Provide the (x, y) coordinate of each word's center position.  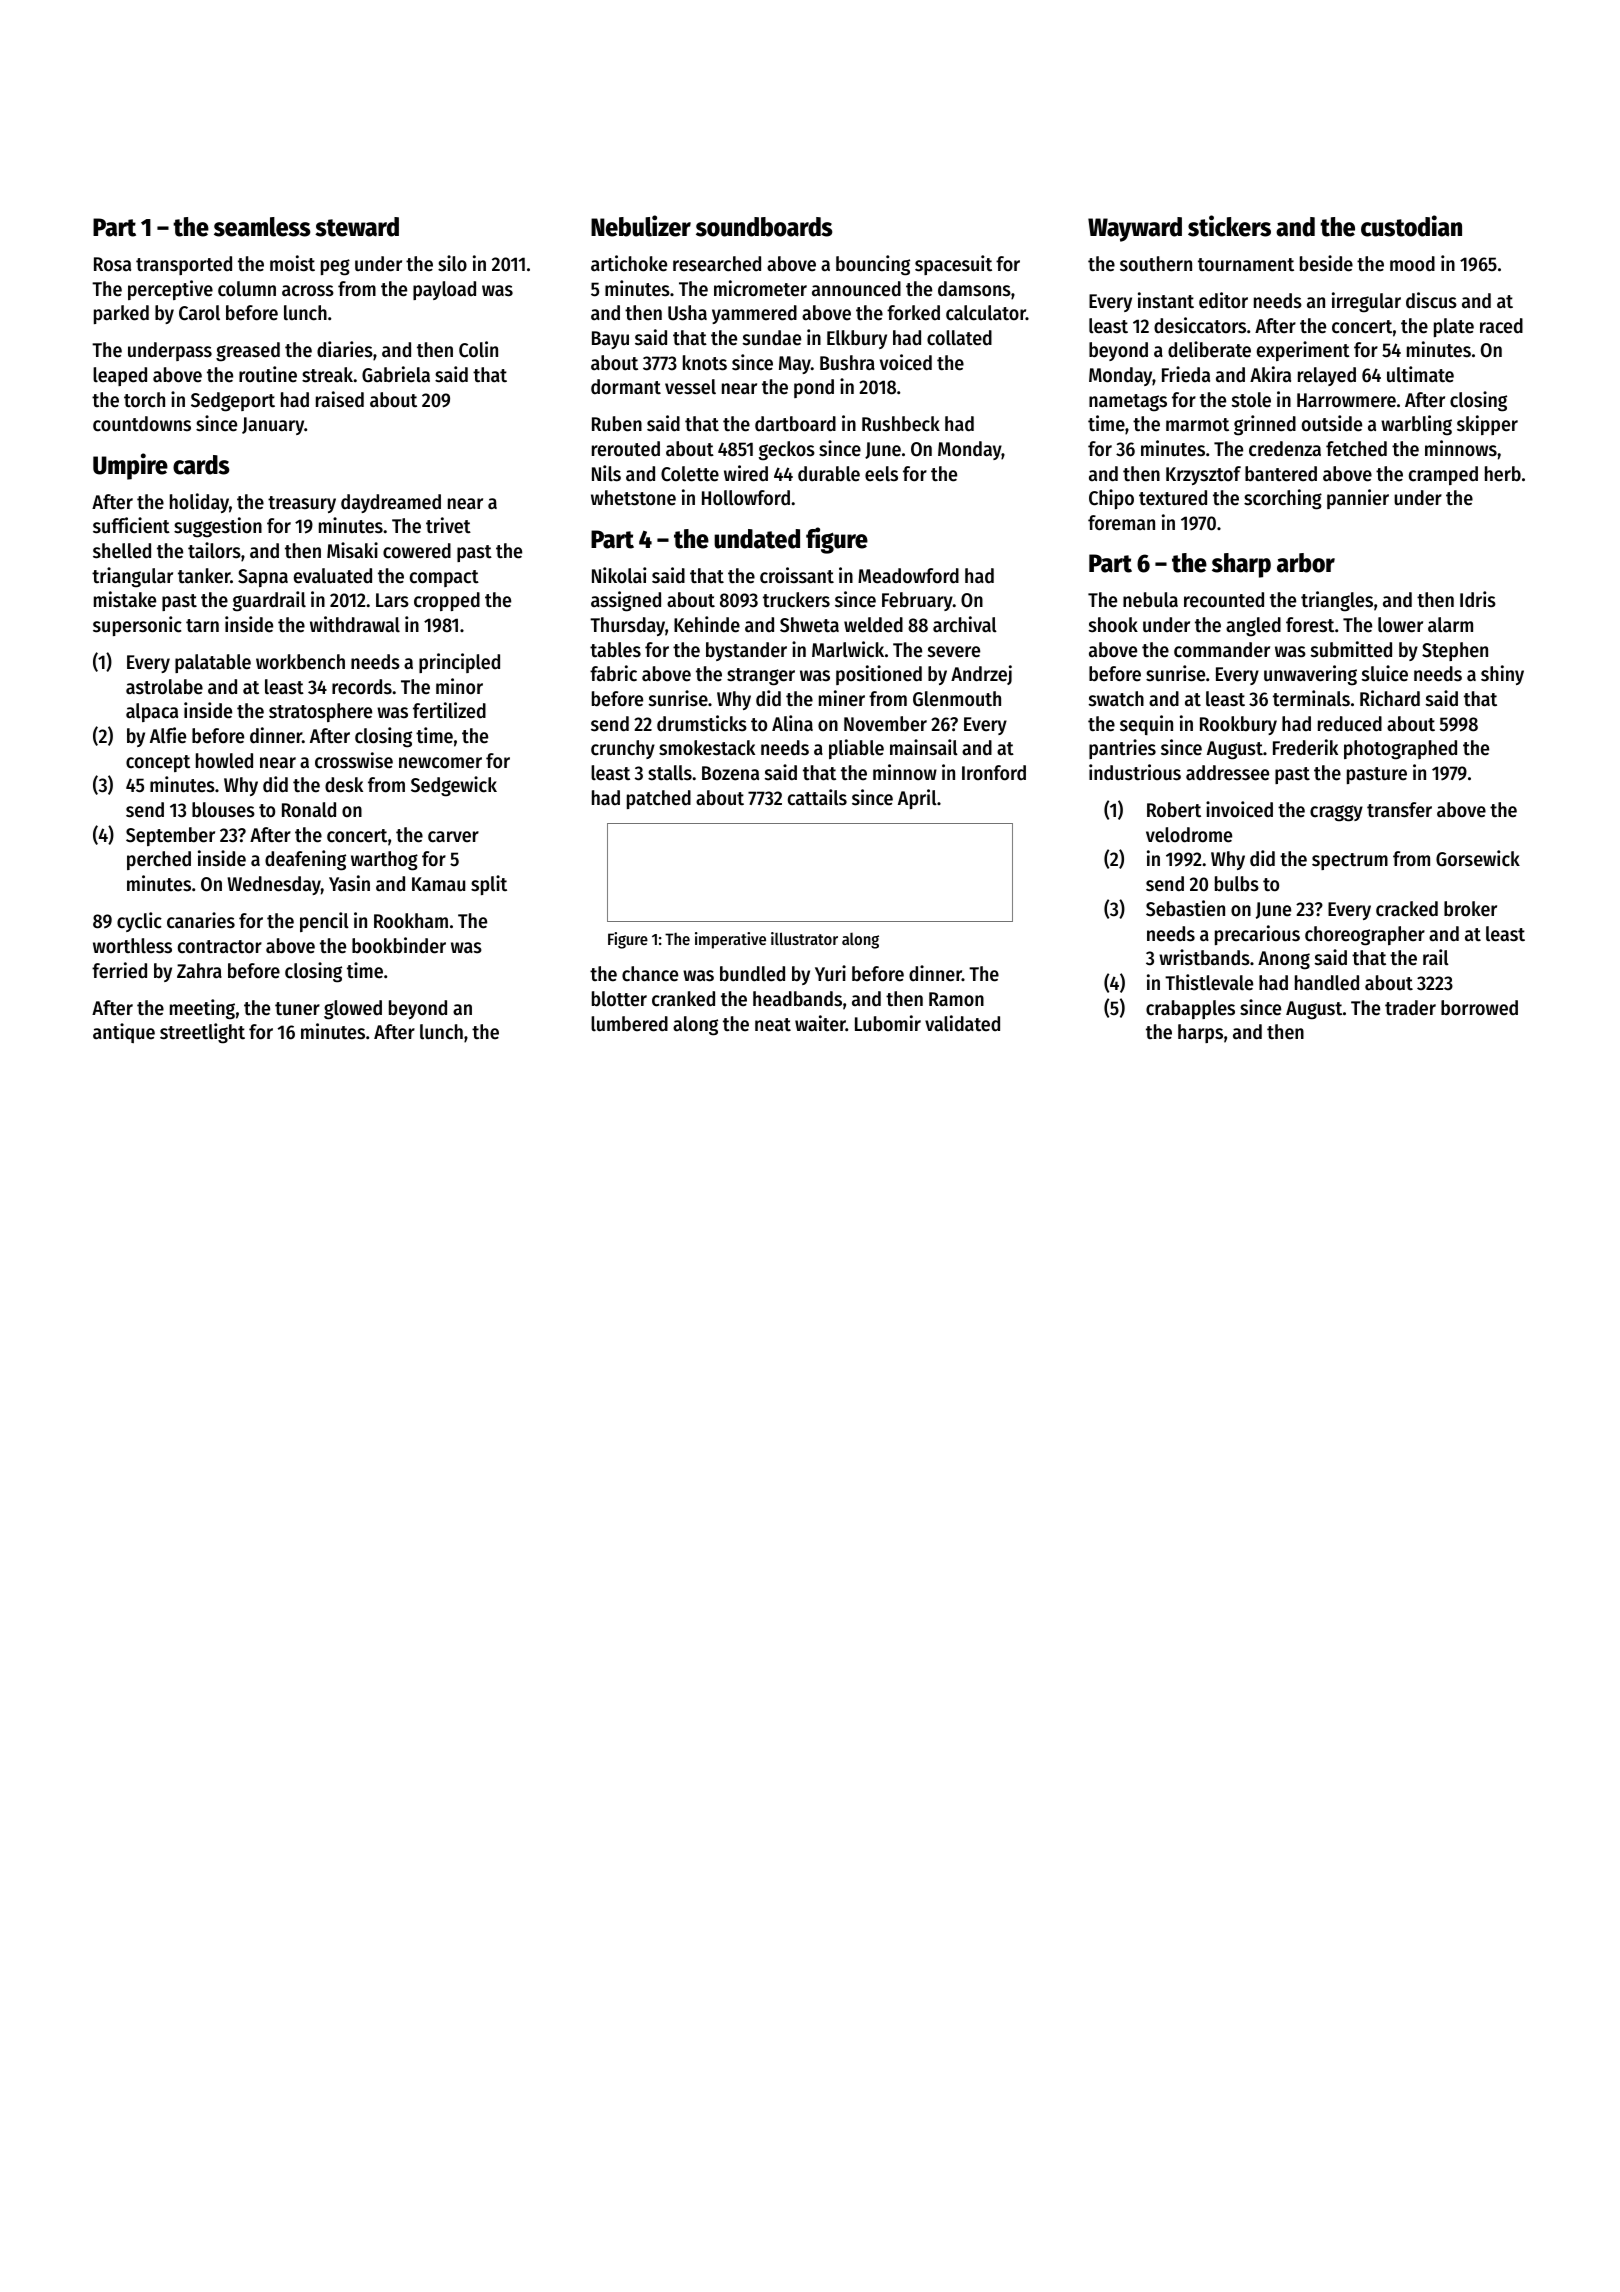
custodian (1411, 226)
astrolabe (164, 687)
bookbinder (399, 945)
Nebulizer (641, 226)
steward (357, 227)
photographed (1400, 750)
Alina (792, 723)
